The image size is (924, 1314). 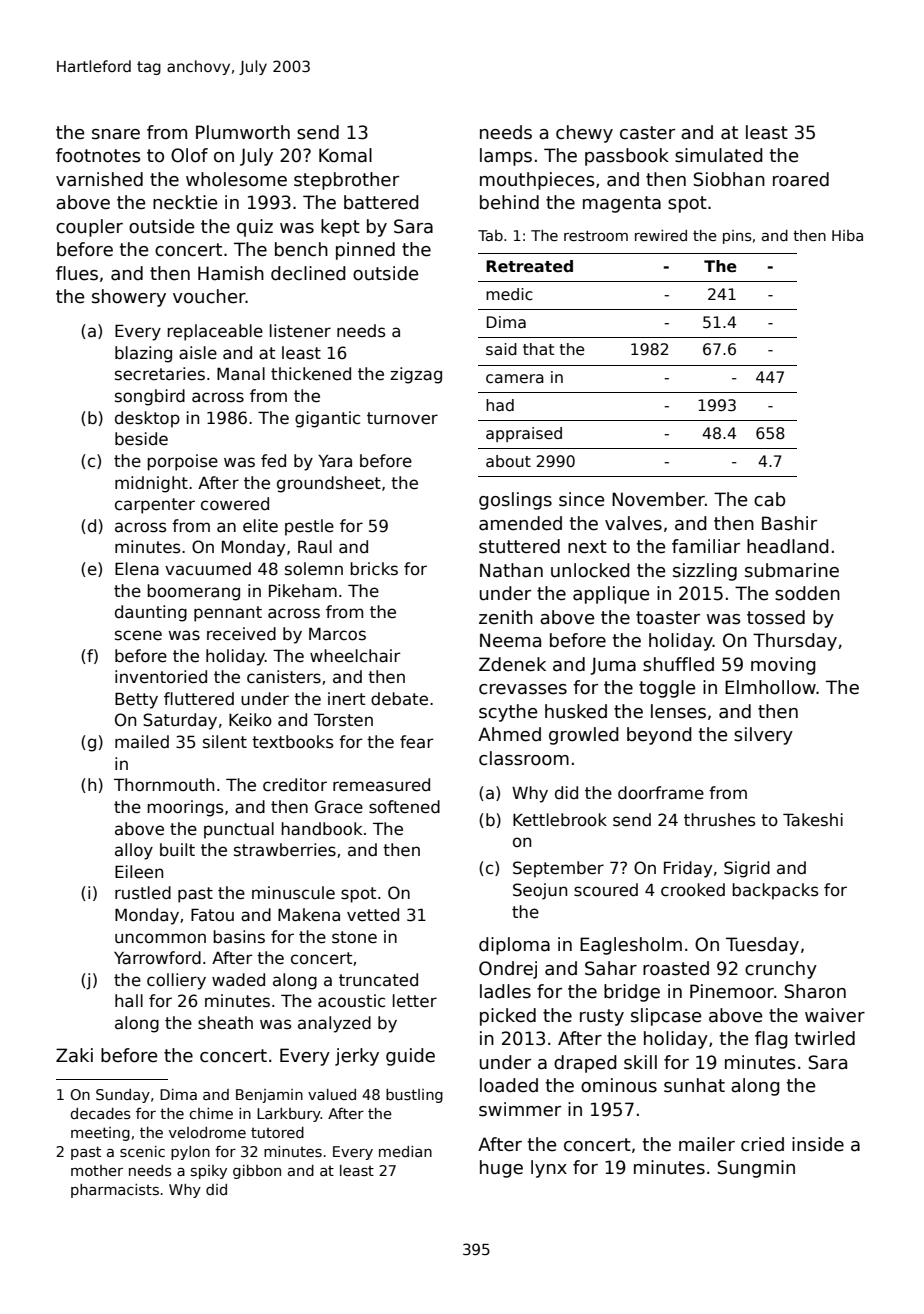 I want to click on chewy, so click(x=584, y=134).
